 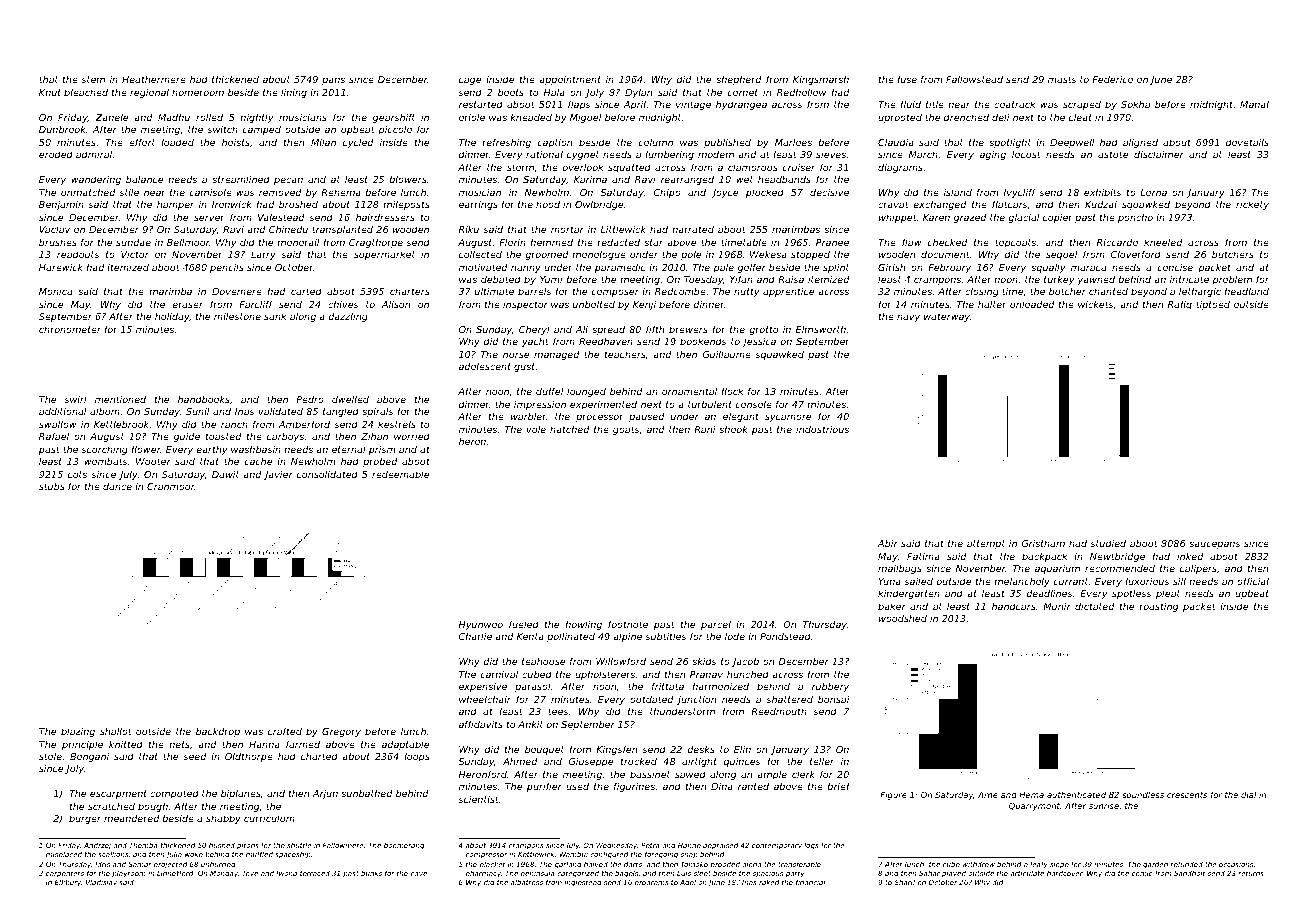 What do you see at coordinates (481, 625) in the document?
I see `Hyunwoo` at bounding box center [481, 625].
